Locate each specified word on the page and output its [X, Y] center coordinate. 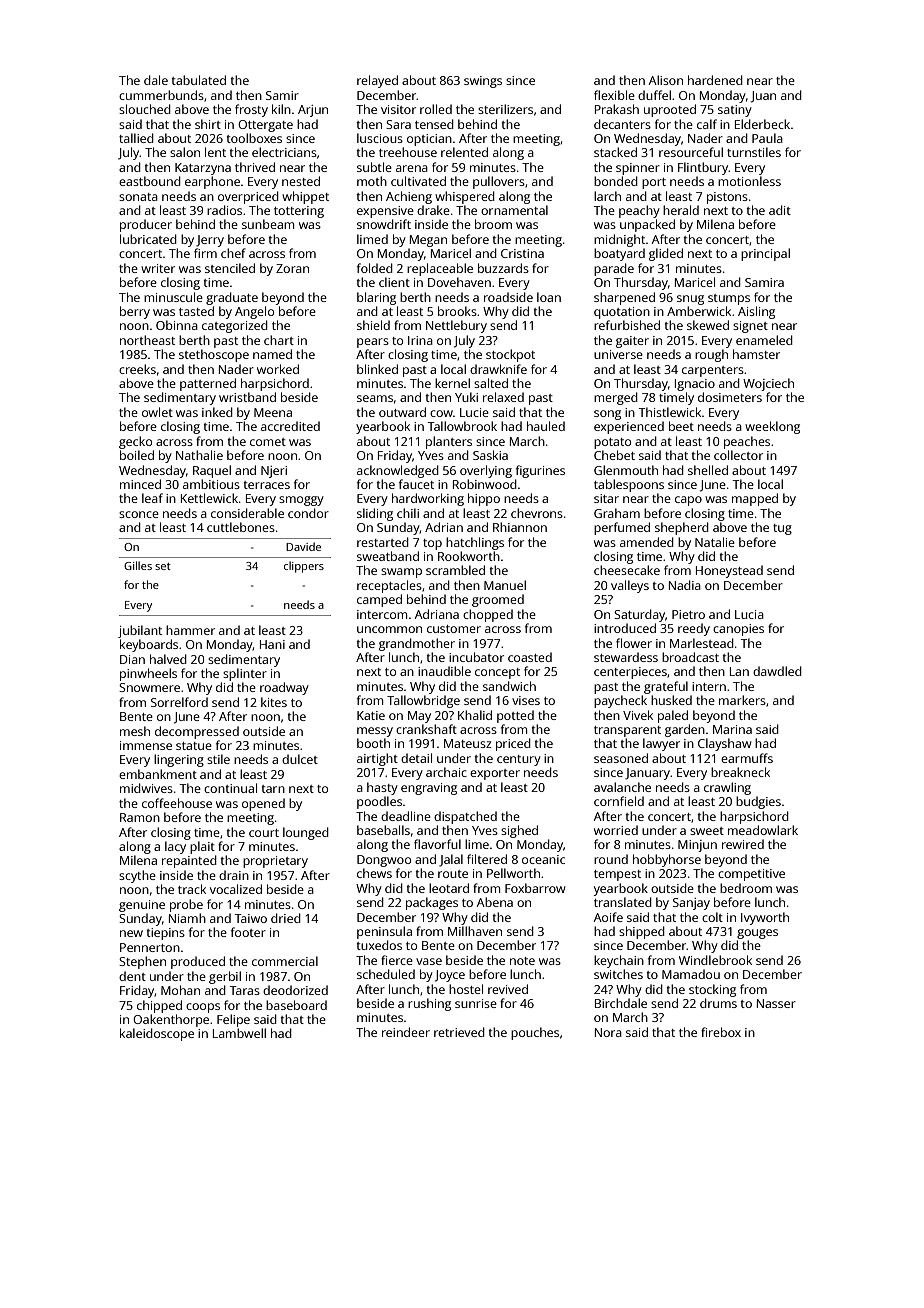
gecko [135, 442]
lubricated [148, 239]
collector [738, 455]
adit [780, 210]
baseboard [296, 1005]
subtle [374, 167]
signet [750, 327]
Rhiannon [520, 527]
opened [263, 804]
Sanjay [691, 904]
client [394, 282]
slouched [145, 109]
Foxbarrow [535, 888]
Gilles [138, 565]
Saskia [490, 455]
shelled [708, 470]
